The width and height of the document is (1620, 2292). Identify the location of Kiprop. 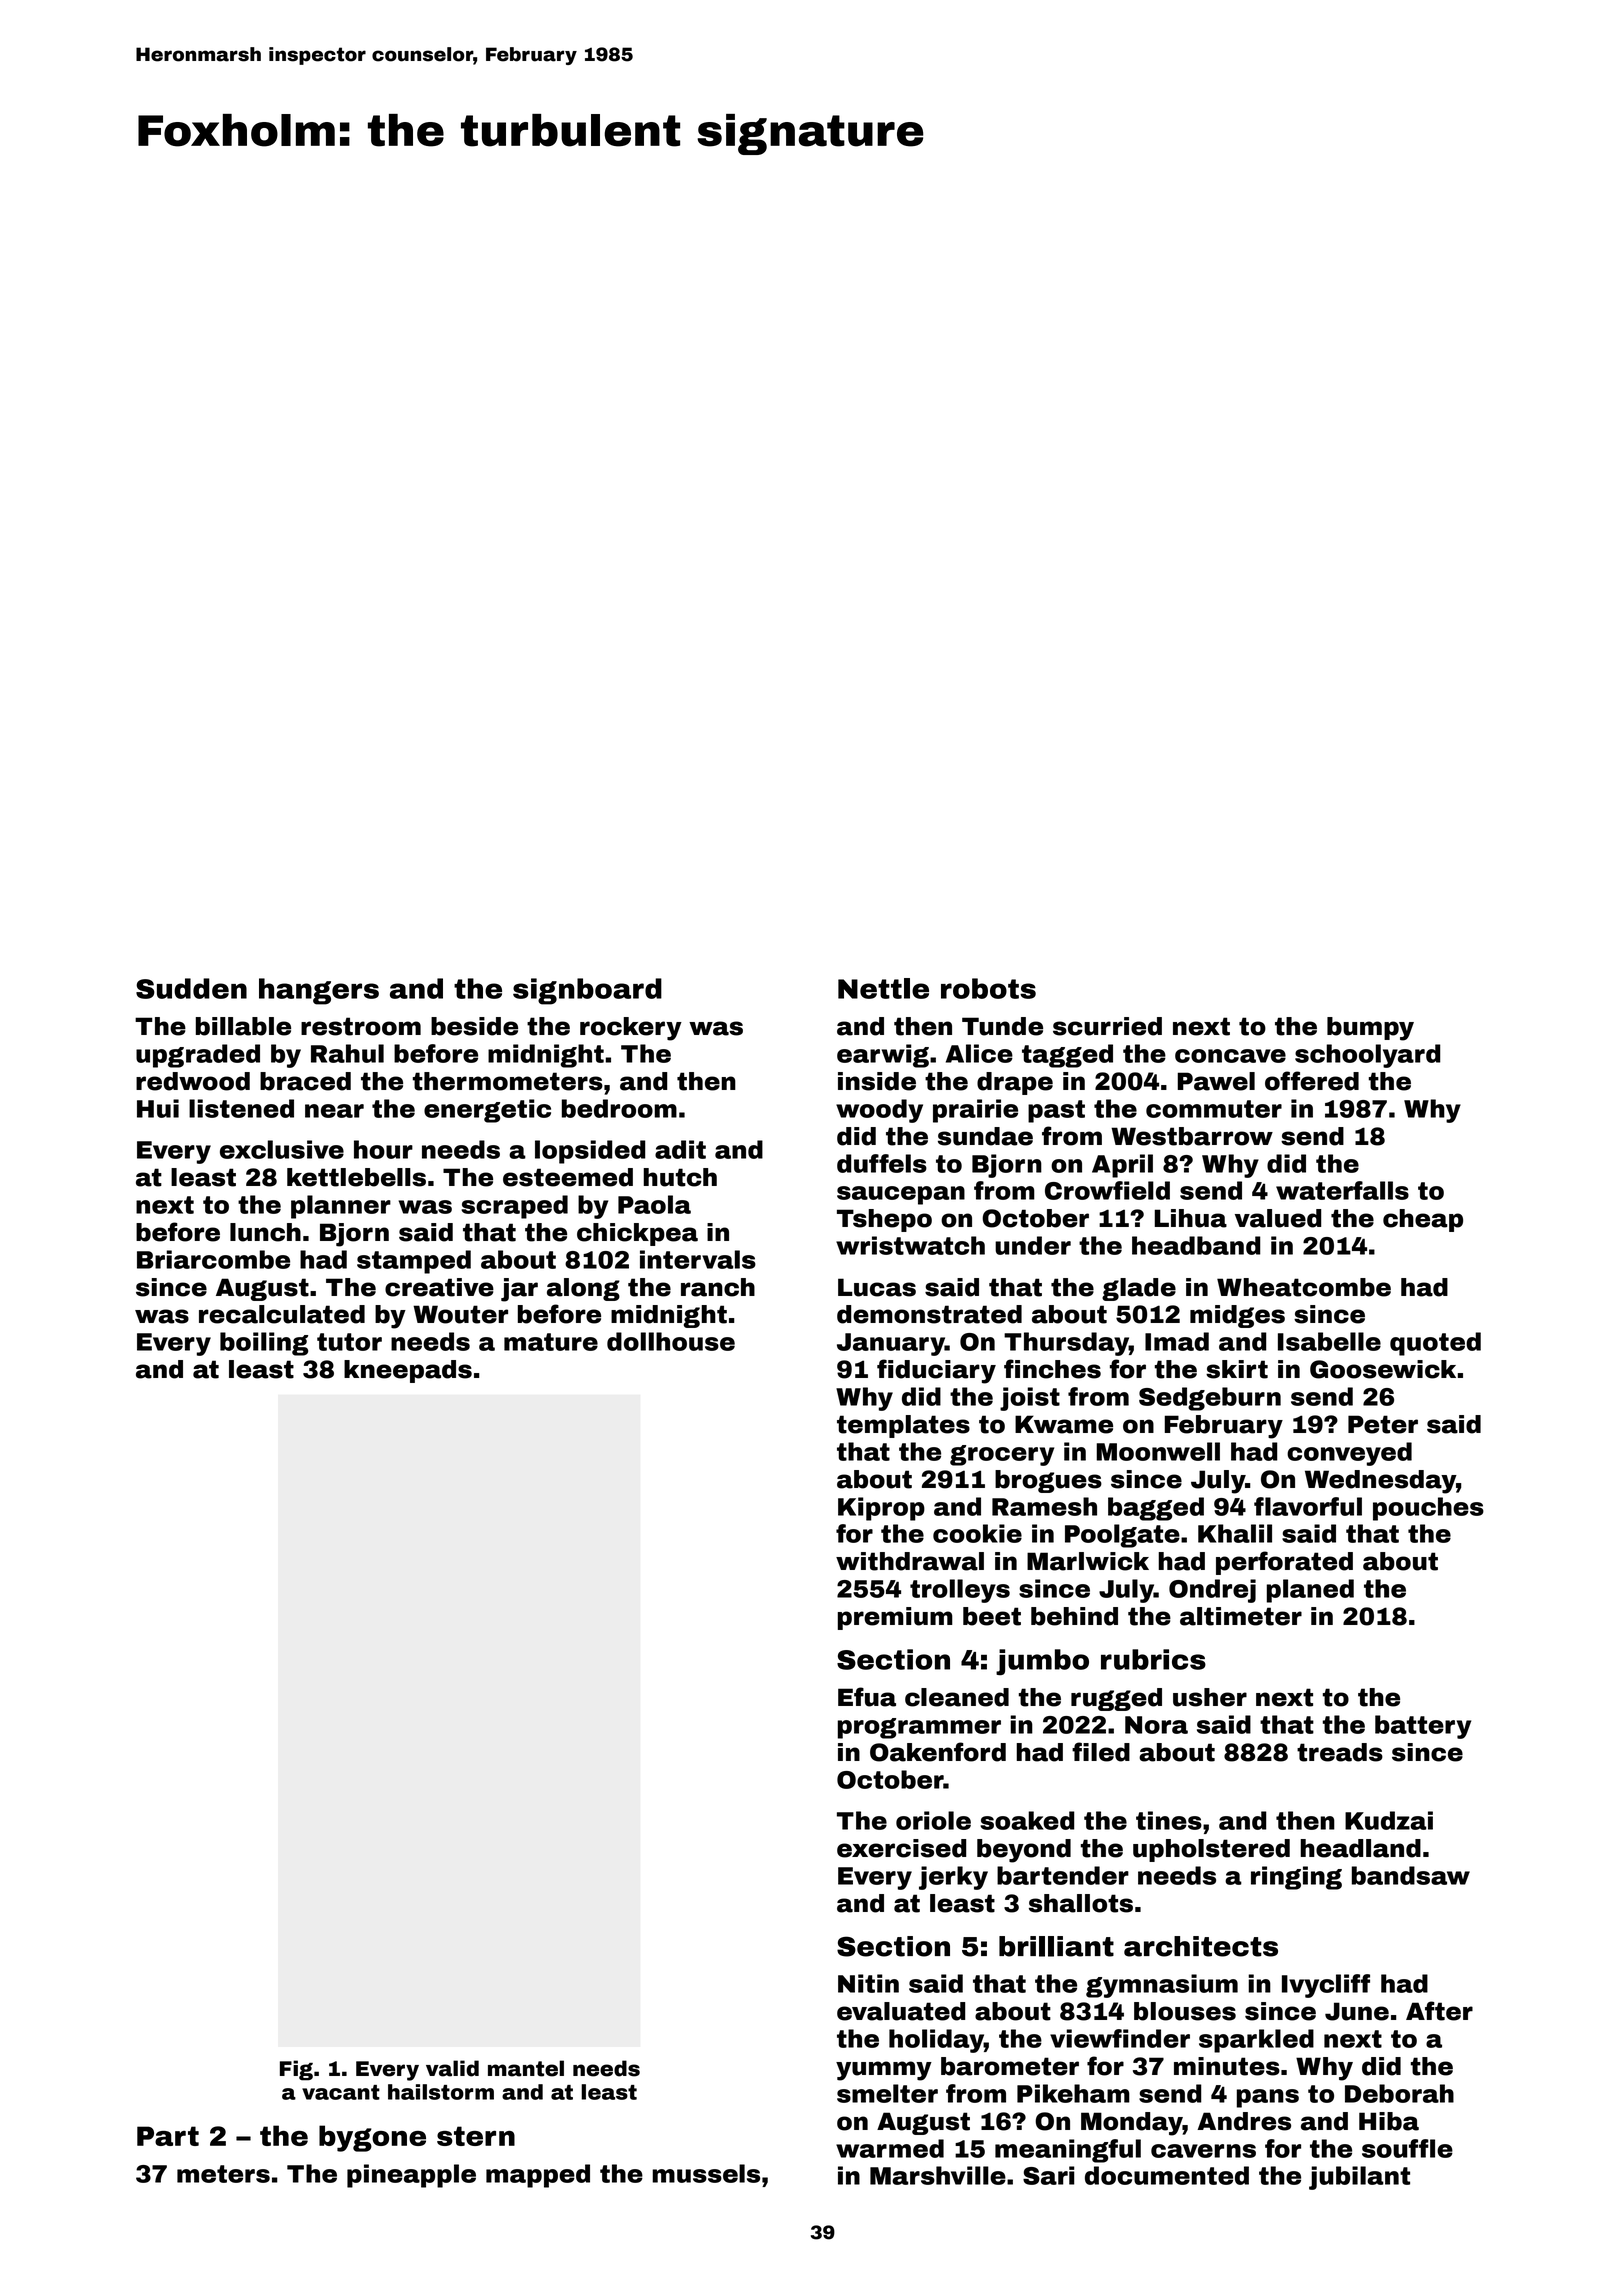
(881, 1509).
